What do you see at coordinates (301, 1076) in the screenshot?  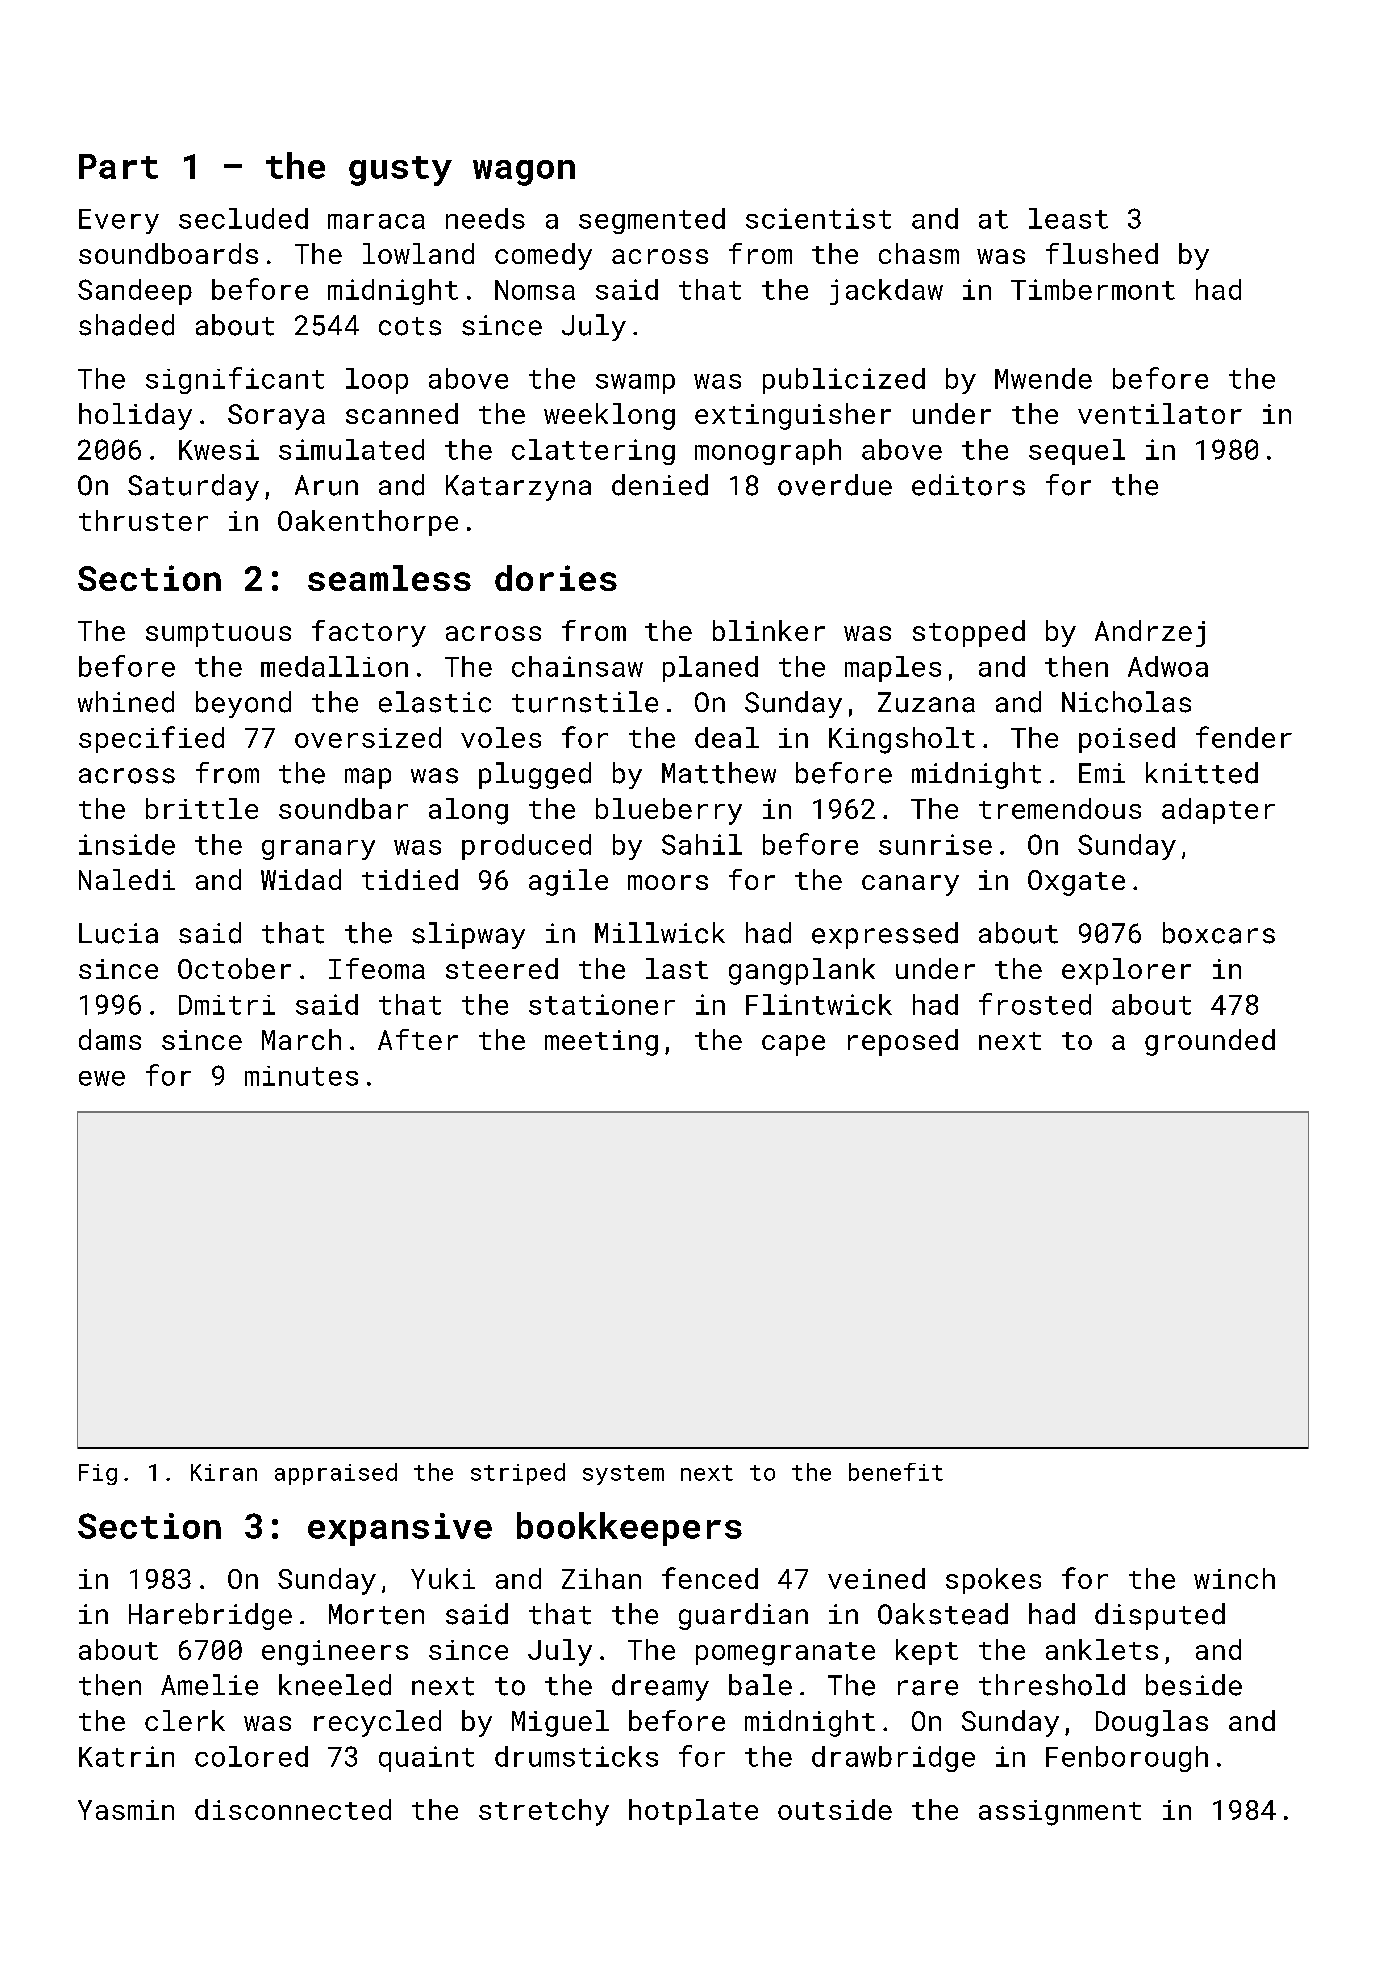 I see `minutes` at bounding box center [301, 1076].
